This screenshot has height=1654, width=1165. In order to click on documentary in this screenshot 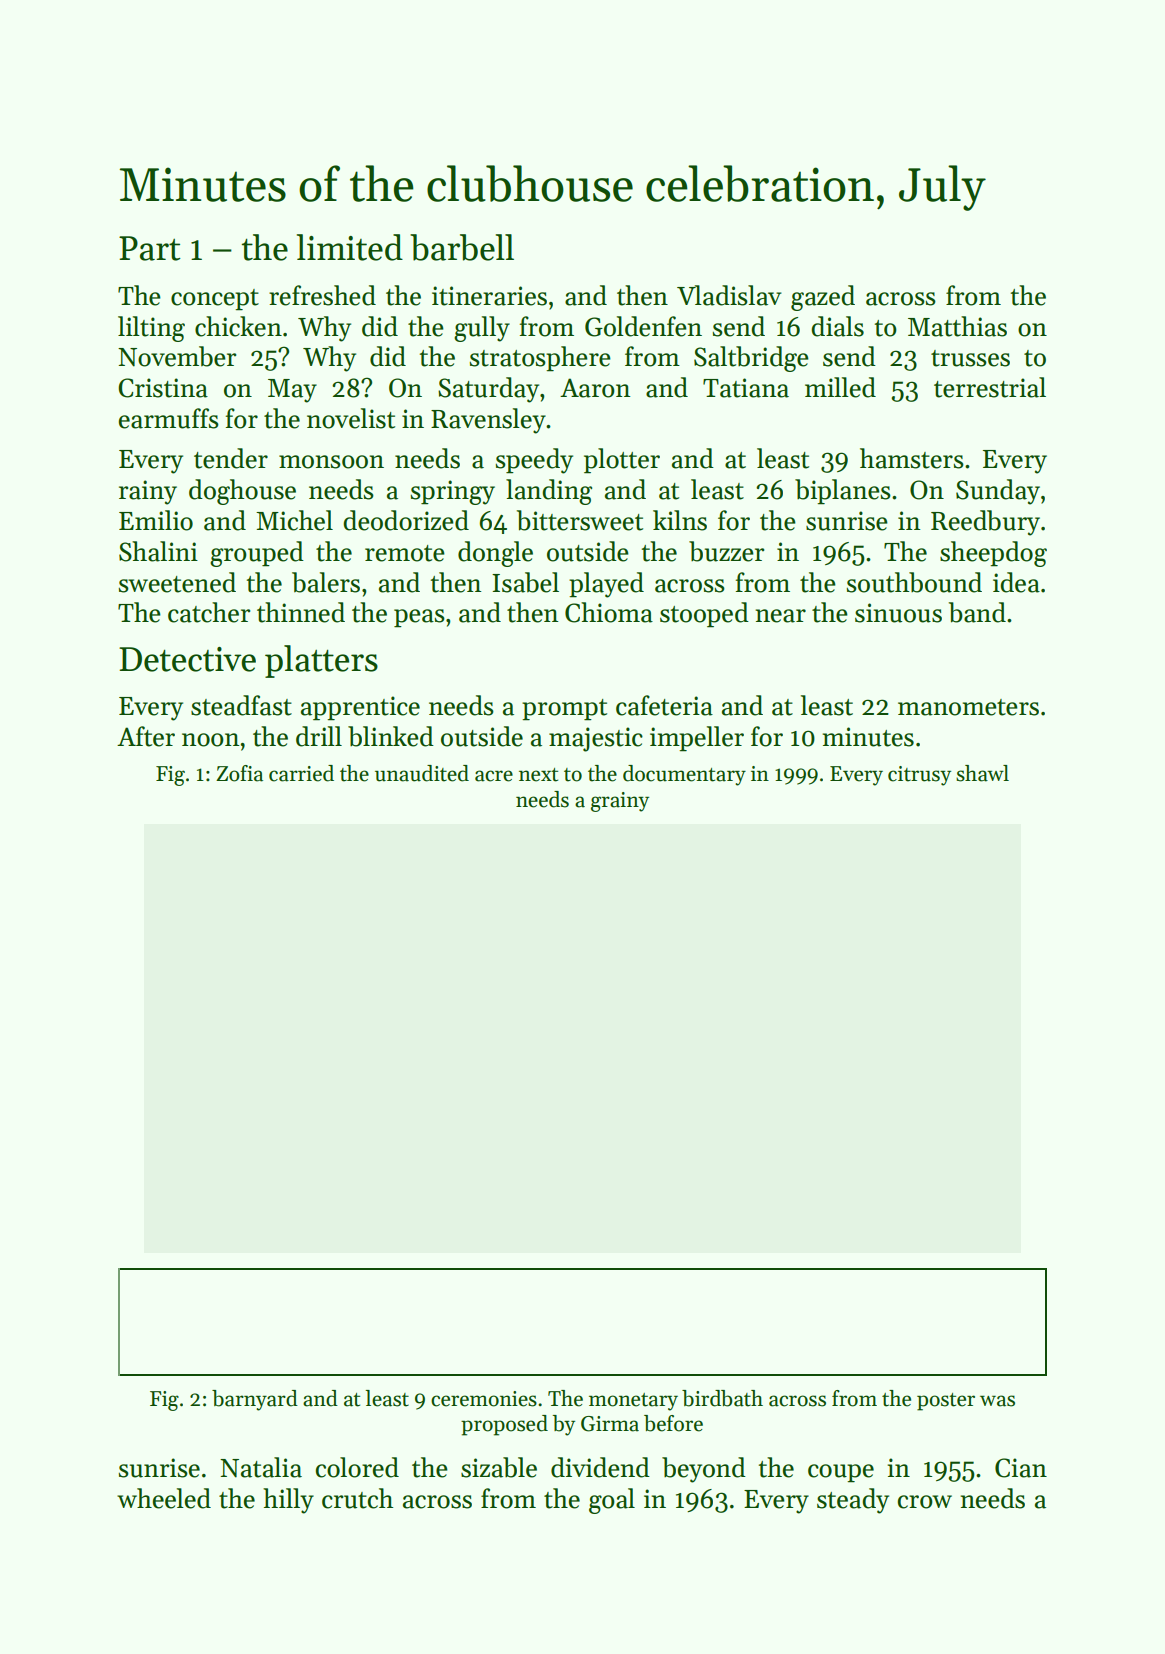, I will do `click(684, 775)`.
